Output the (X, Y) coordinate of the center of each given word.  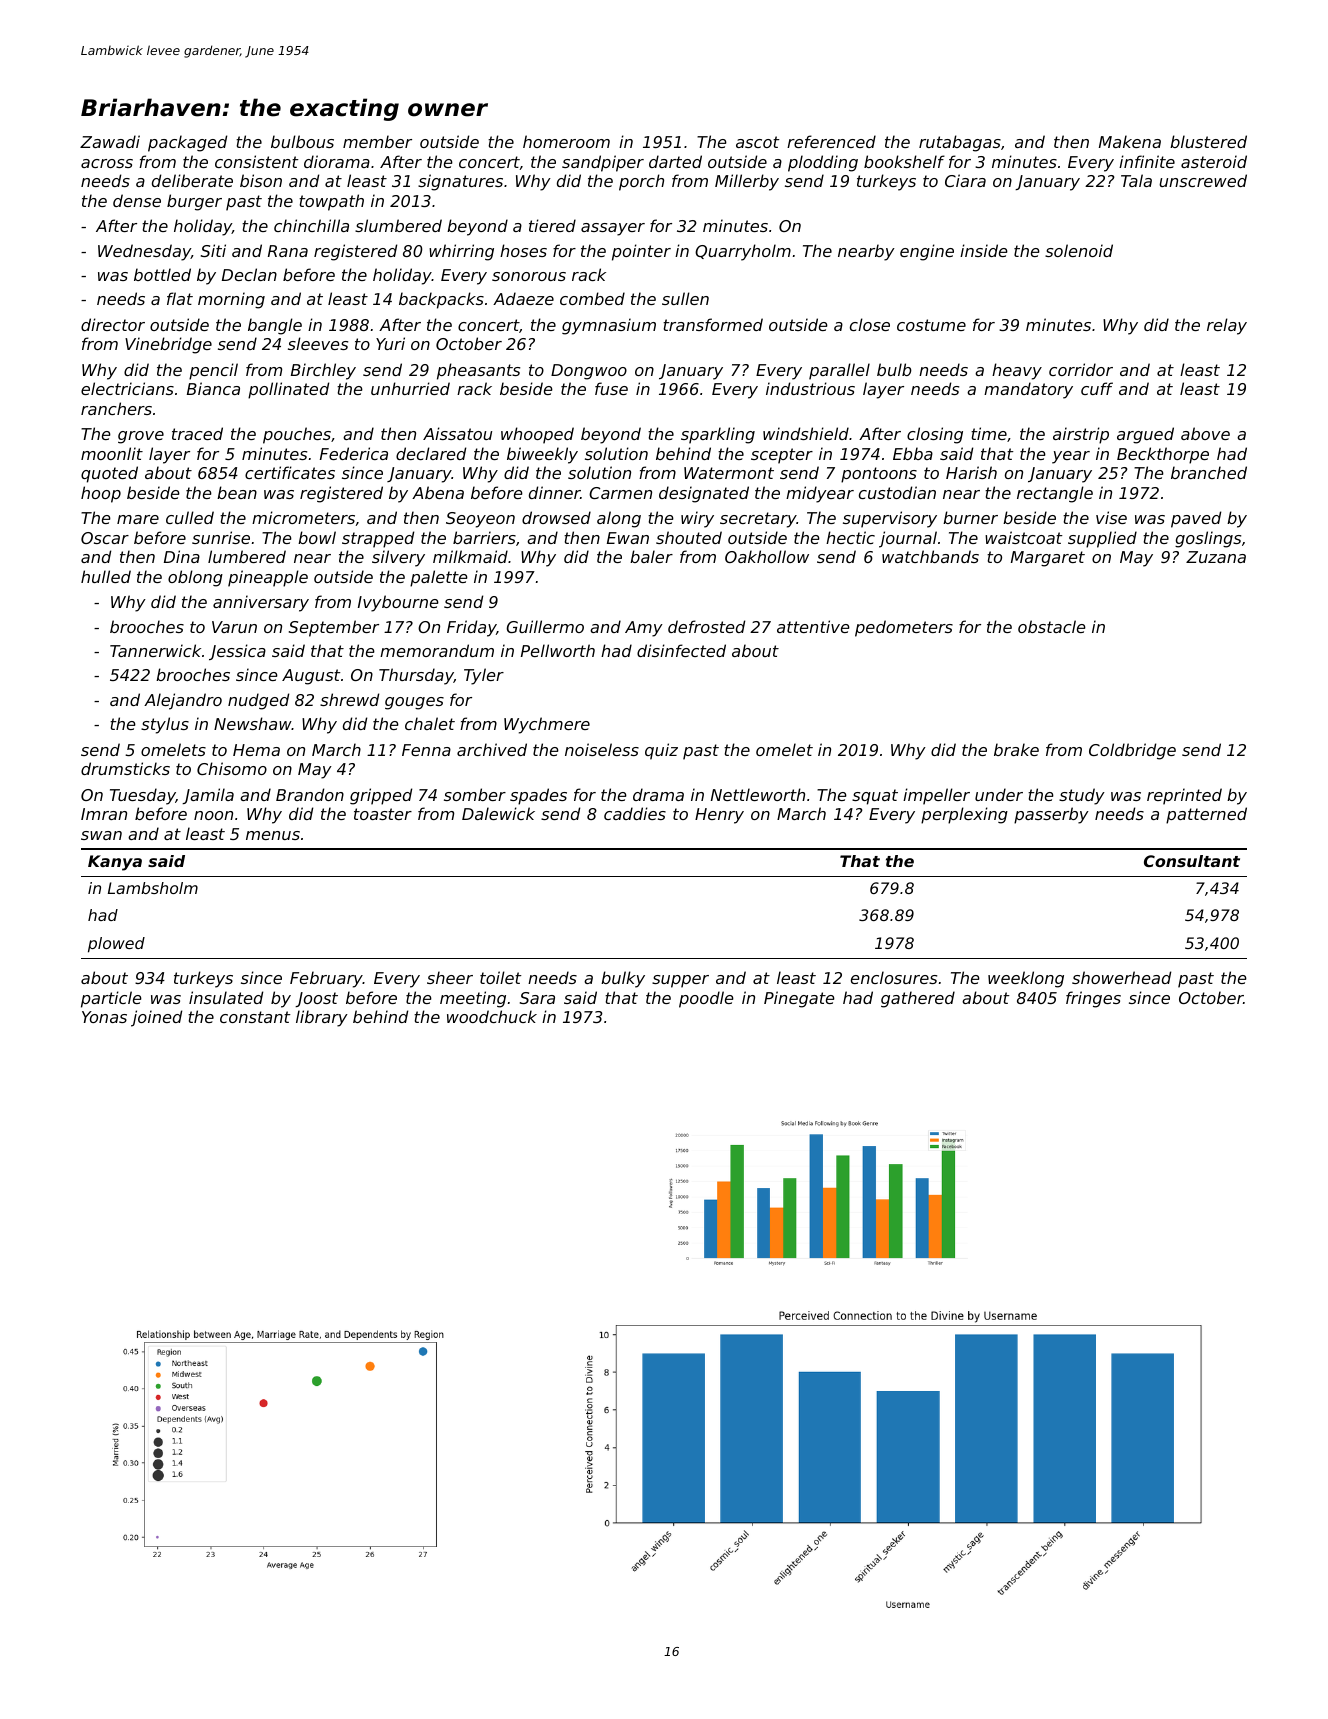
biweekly (542, 455)
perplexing (964, 815)
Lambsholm (153, 888)
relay (1227, 326)
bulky (623, 979)
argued (1145, 435)
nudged (258, 701)
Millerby (747, 182)
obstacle (1052, 626)
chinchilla (311, 225)
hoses (523, 250)
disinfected (681, 650)
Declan (249, 274)
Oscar (105, 538)
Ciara (965, 180)
